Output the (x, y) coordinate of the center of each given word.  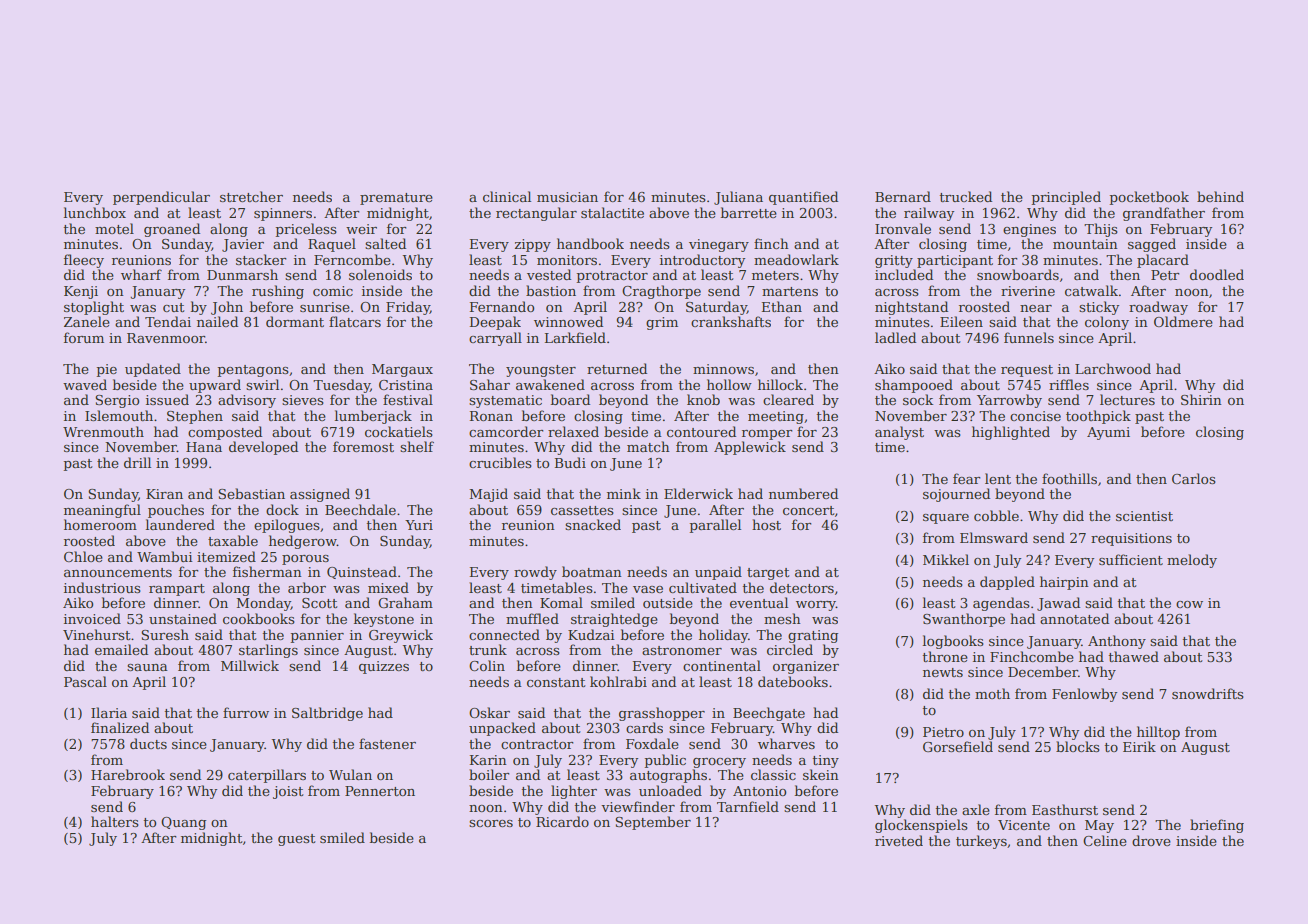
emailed (121, 649)
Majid (488, 495)
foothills (1069, 478)
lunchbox (95, 212)
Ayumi (1108, 433)
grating (813, 636)
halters (115, 821)
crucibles (500, 462)
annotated (1074, 618)
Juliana (738, 198)
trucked (966, 196)
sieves (303, 400)
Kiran (164, 494)
